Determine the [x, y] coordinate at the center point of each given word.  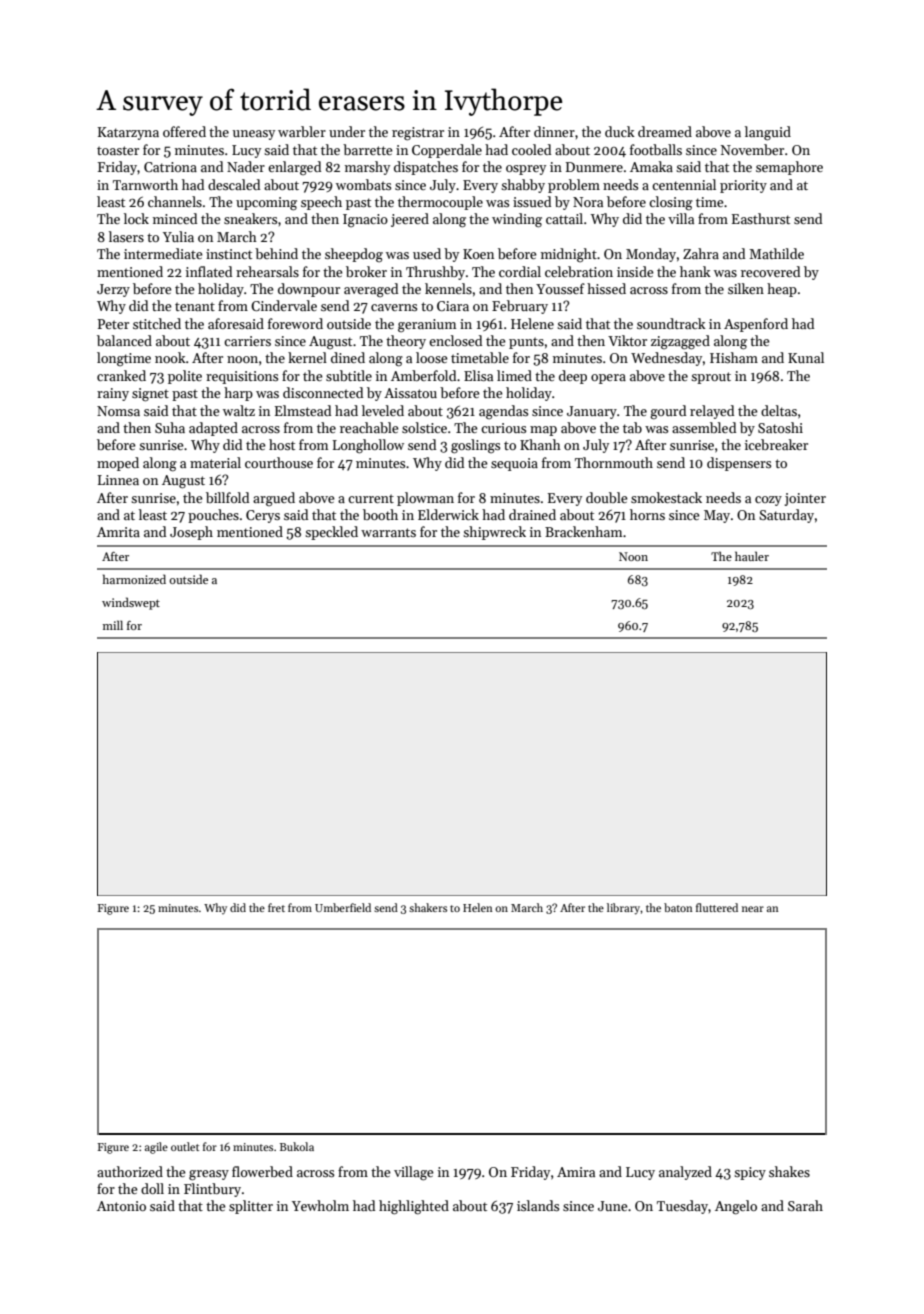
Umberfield [343, 907]
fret [276, 907]
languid [768, 133]
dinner [554, 131]
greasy [209, 1175]
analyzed [685, 1173]
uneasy [254, 135]
